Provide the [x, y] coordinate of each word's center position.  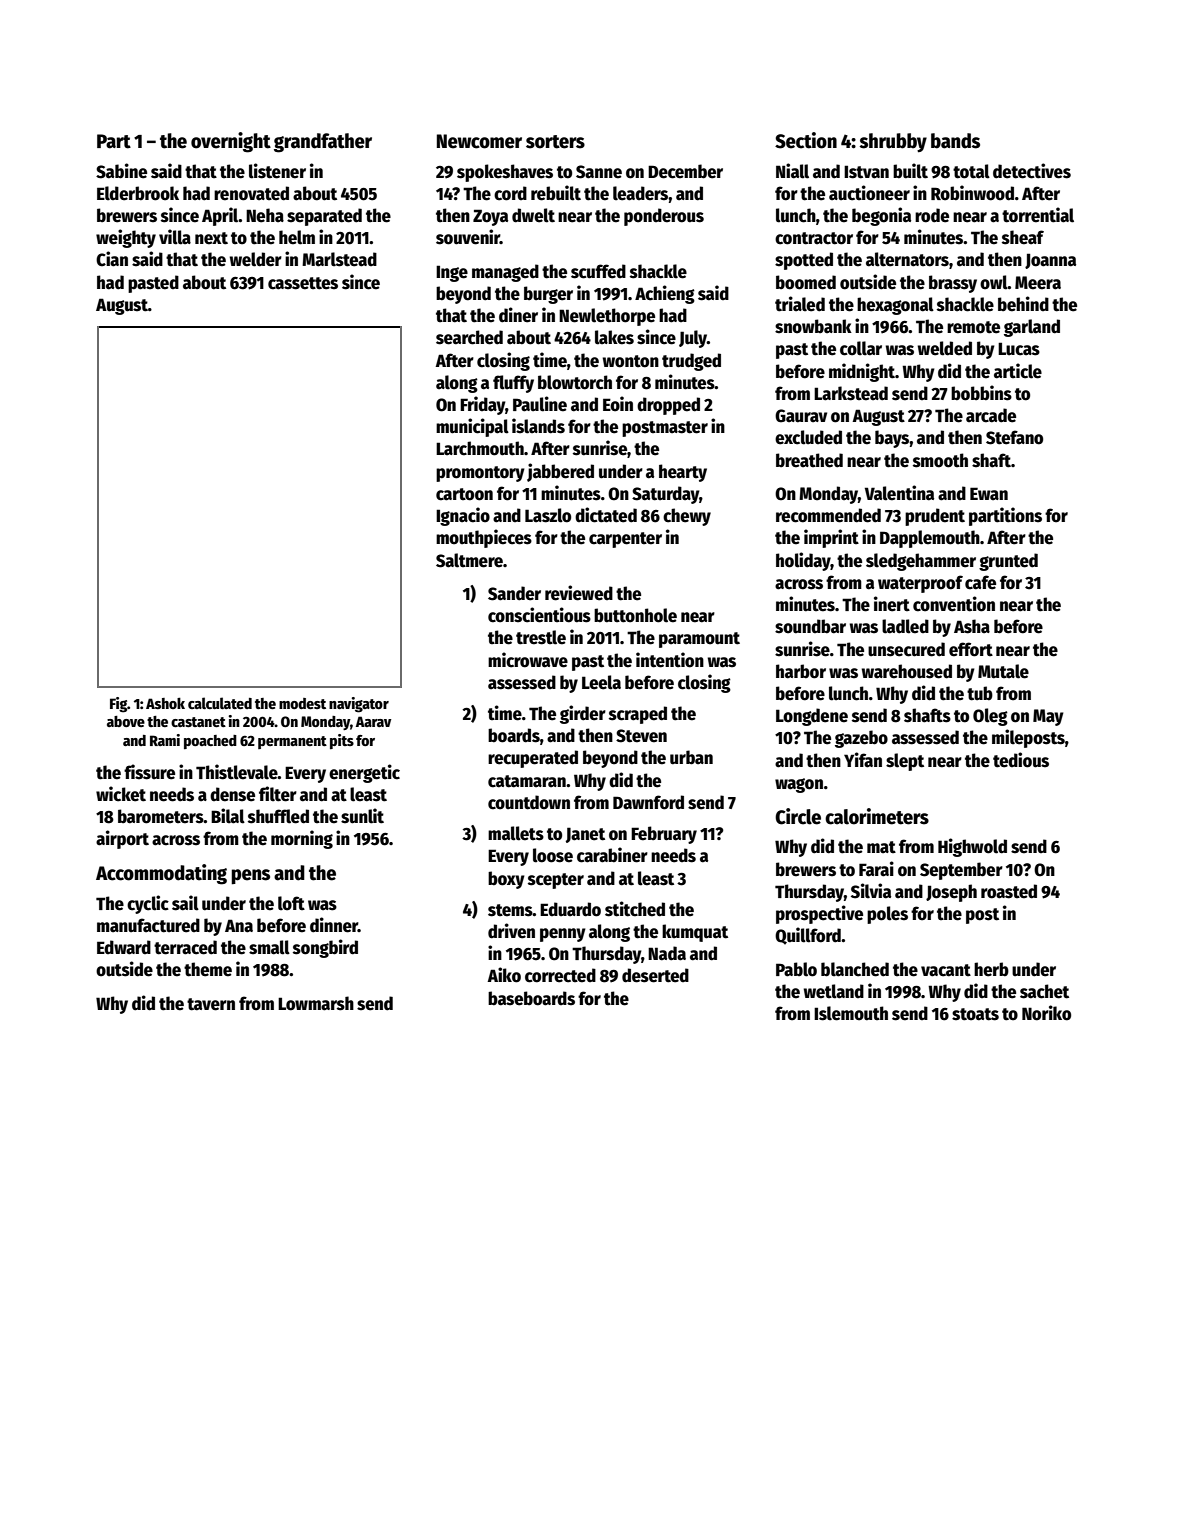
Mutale [1003, 671]
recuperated [533, 759]
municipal [472, 427]
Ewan [989, 494]
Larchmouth [480, 448]
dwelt [533, 215]
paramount [699, 640]
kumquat [695, 933]
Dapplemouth [930, 539]
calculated [220, 703]
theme [208, 969]
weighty [126, 238]
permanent [292, 742]
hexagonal [895, 306]
